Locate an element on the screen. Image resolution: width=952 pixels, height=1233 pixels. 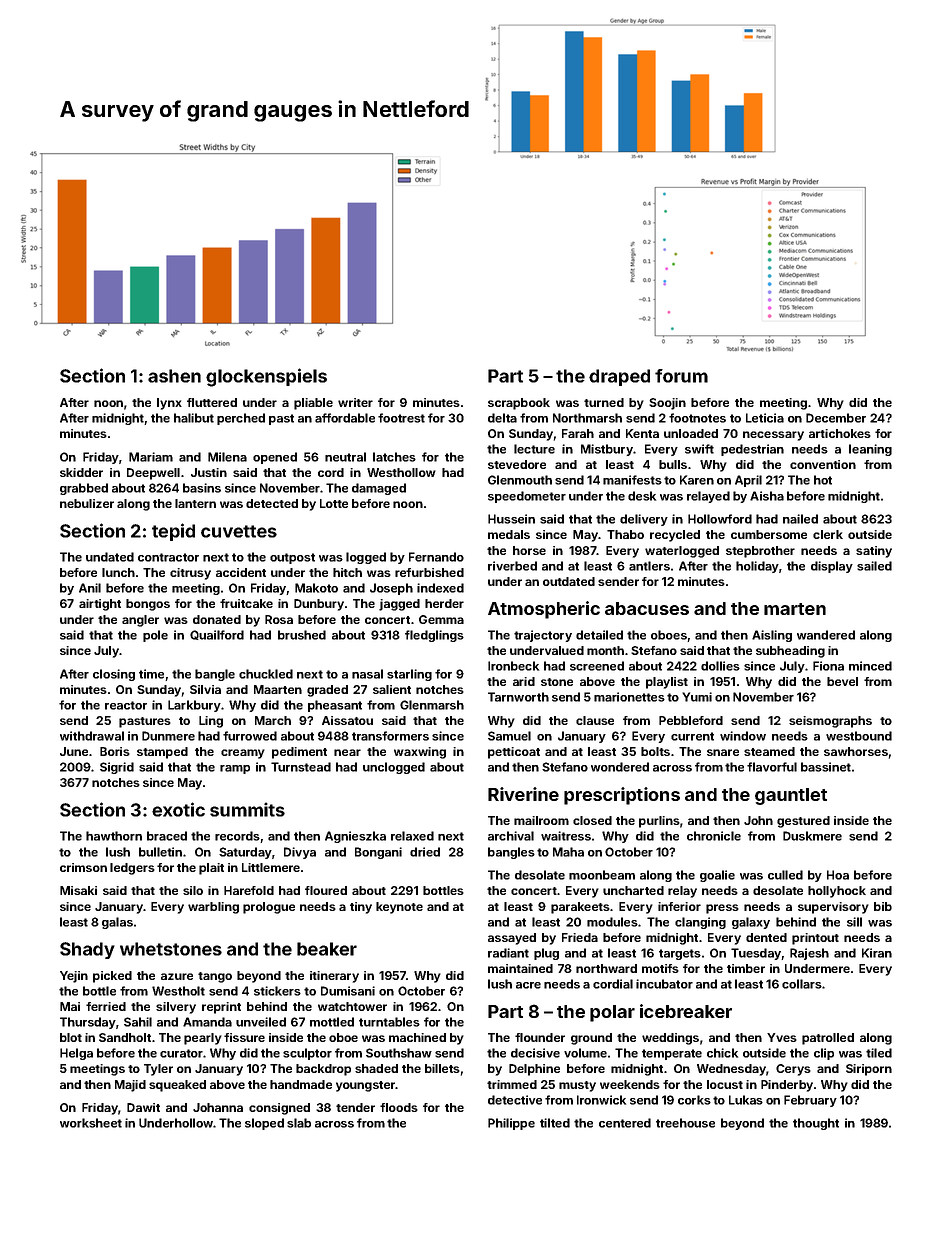
detailed is located at coordinates (599, 635).
